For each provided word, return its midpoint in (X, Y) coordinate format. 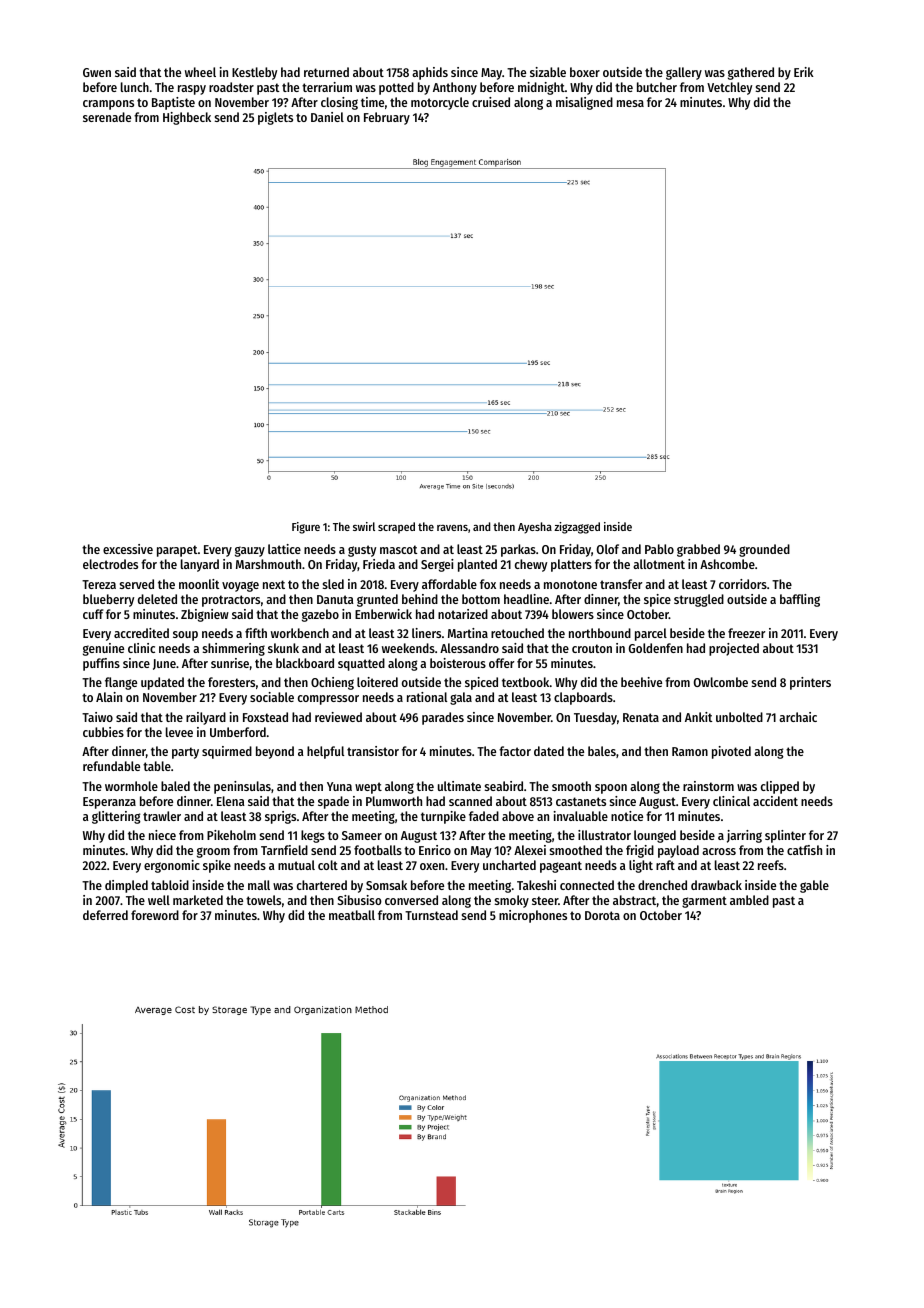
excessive (128, 549)
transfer (621, 584)
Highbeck (187, 118)
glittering (116, 817)
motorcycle (440, 103)
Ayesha (535, 528)
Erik (804, 72)
